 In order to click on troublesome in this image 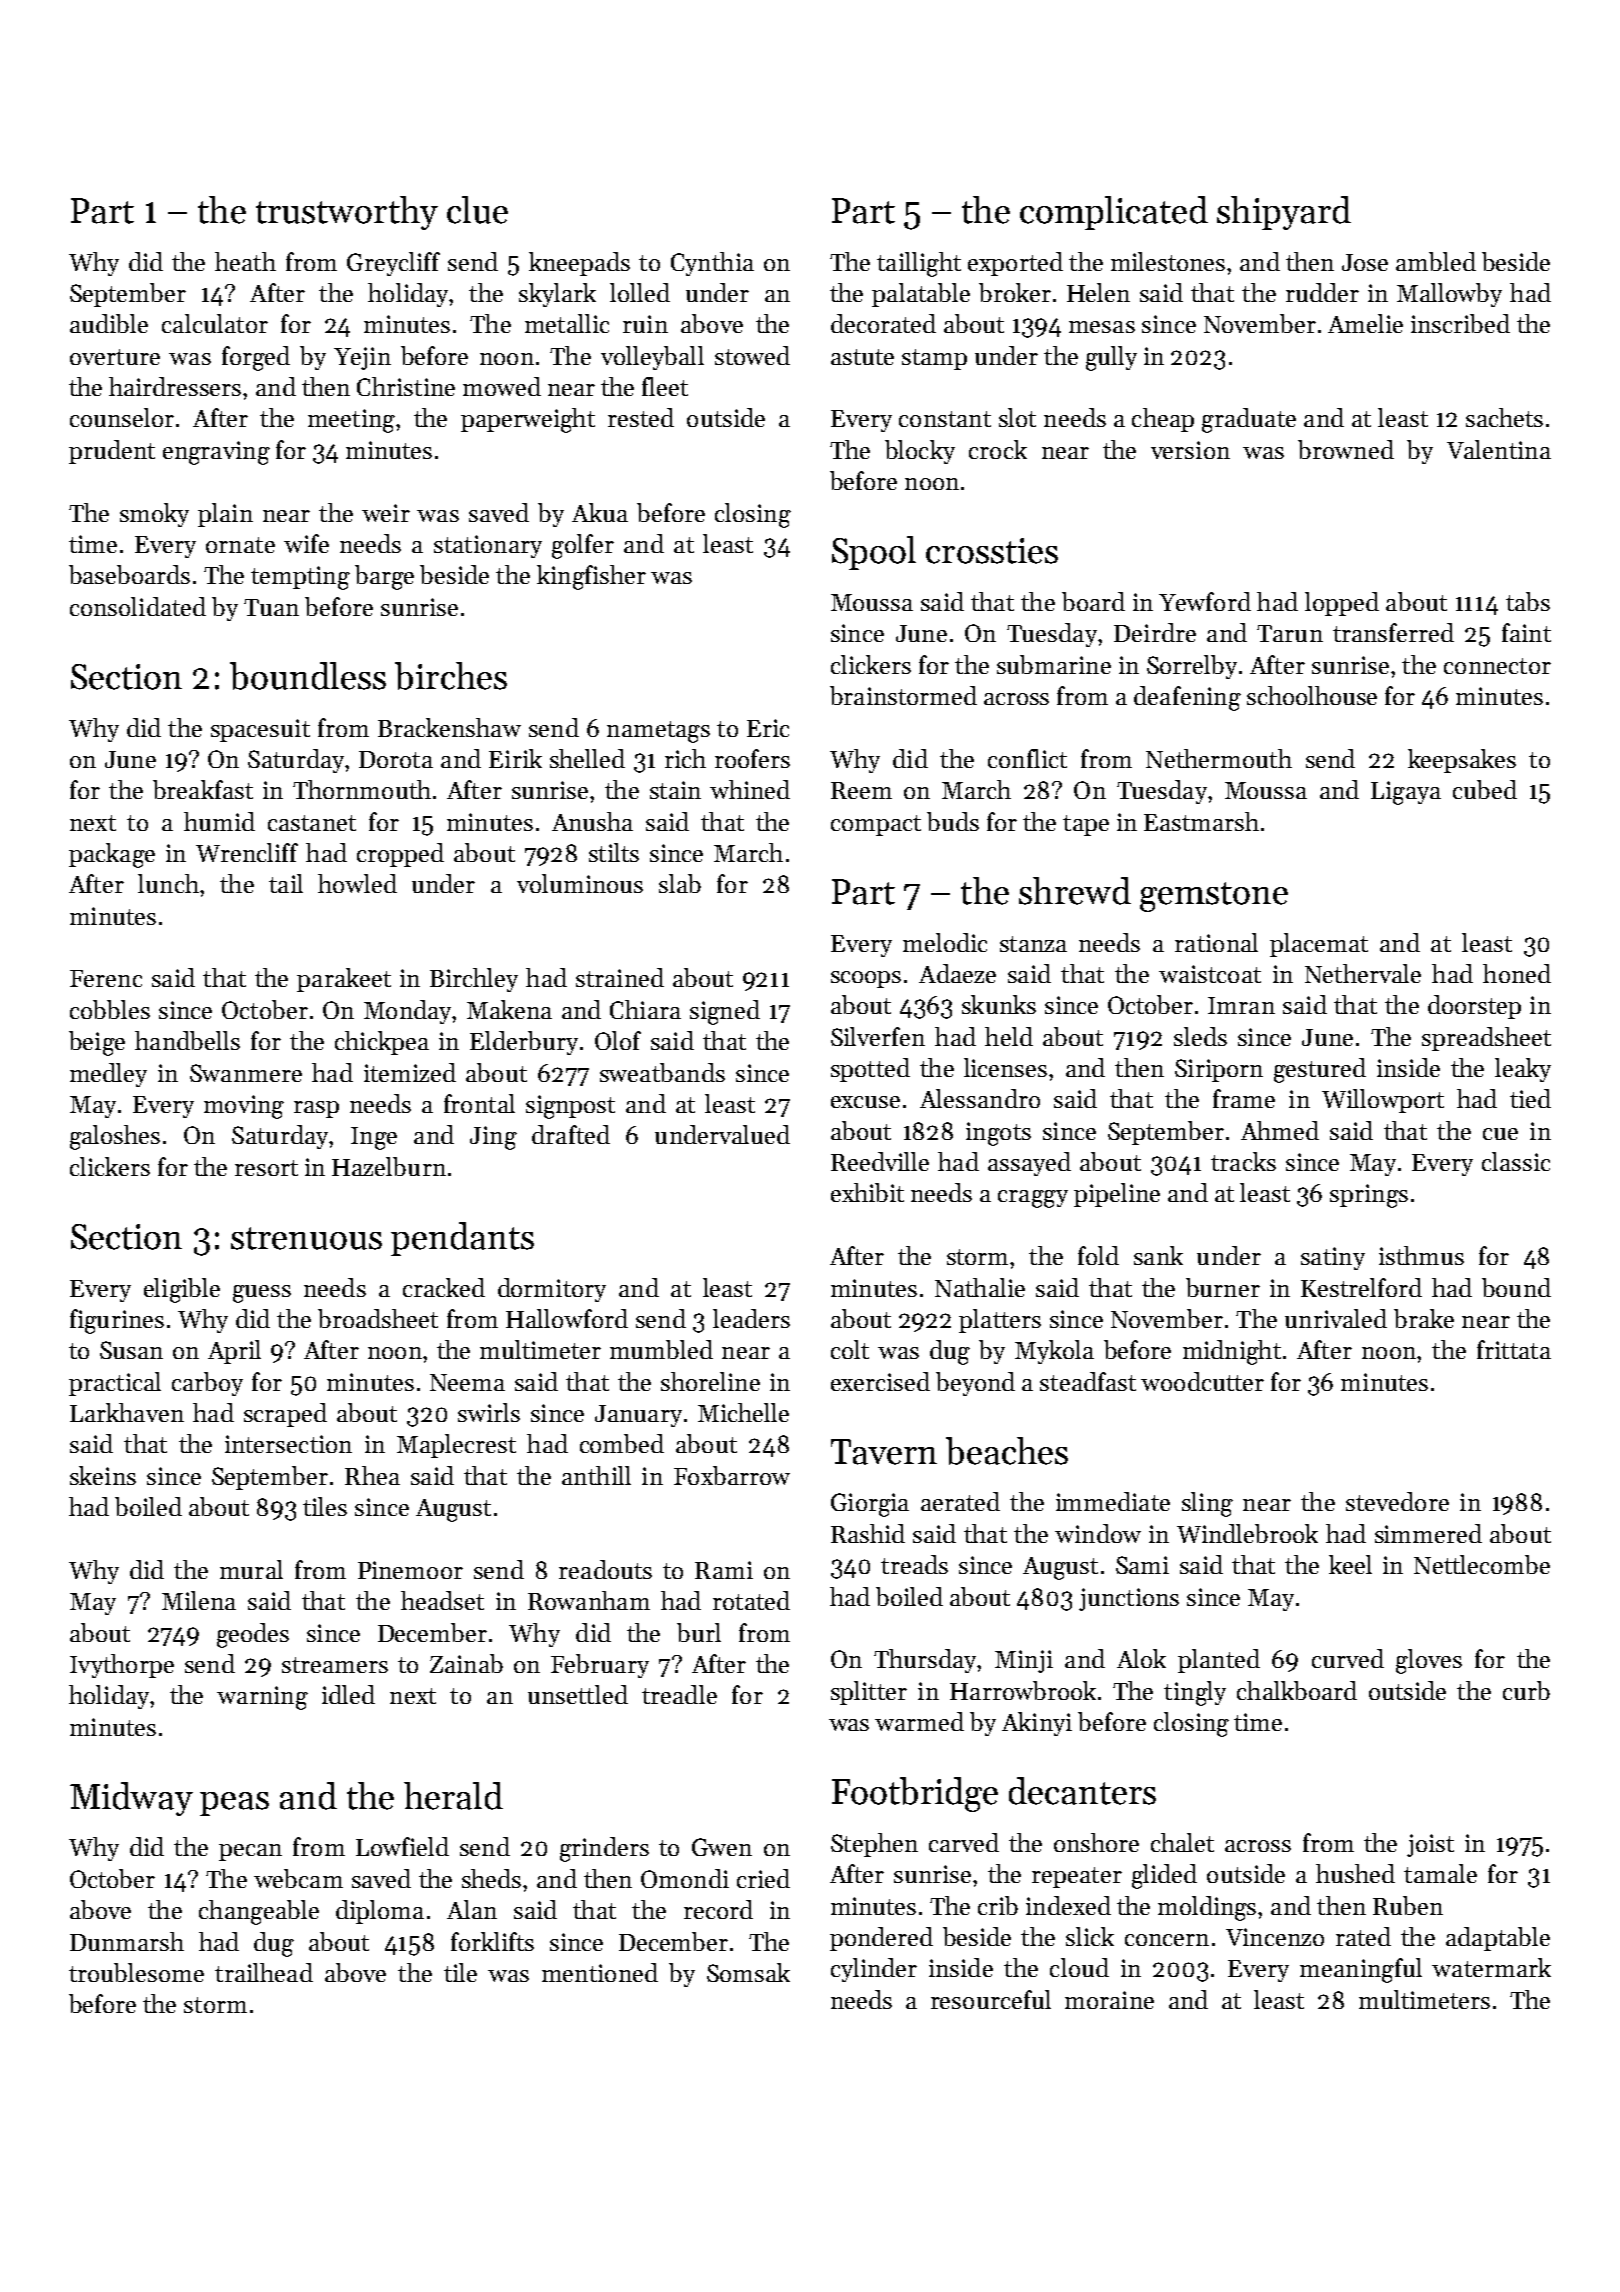, I will do `click(136, 1972)`.
